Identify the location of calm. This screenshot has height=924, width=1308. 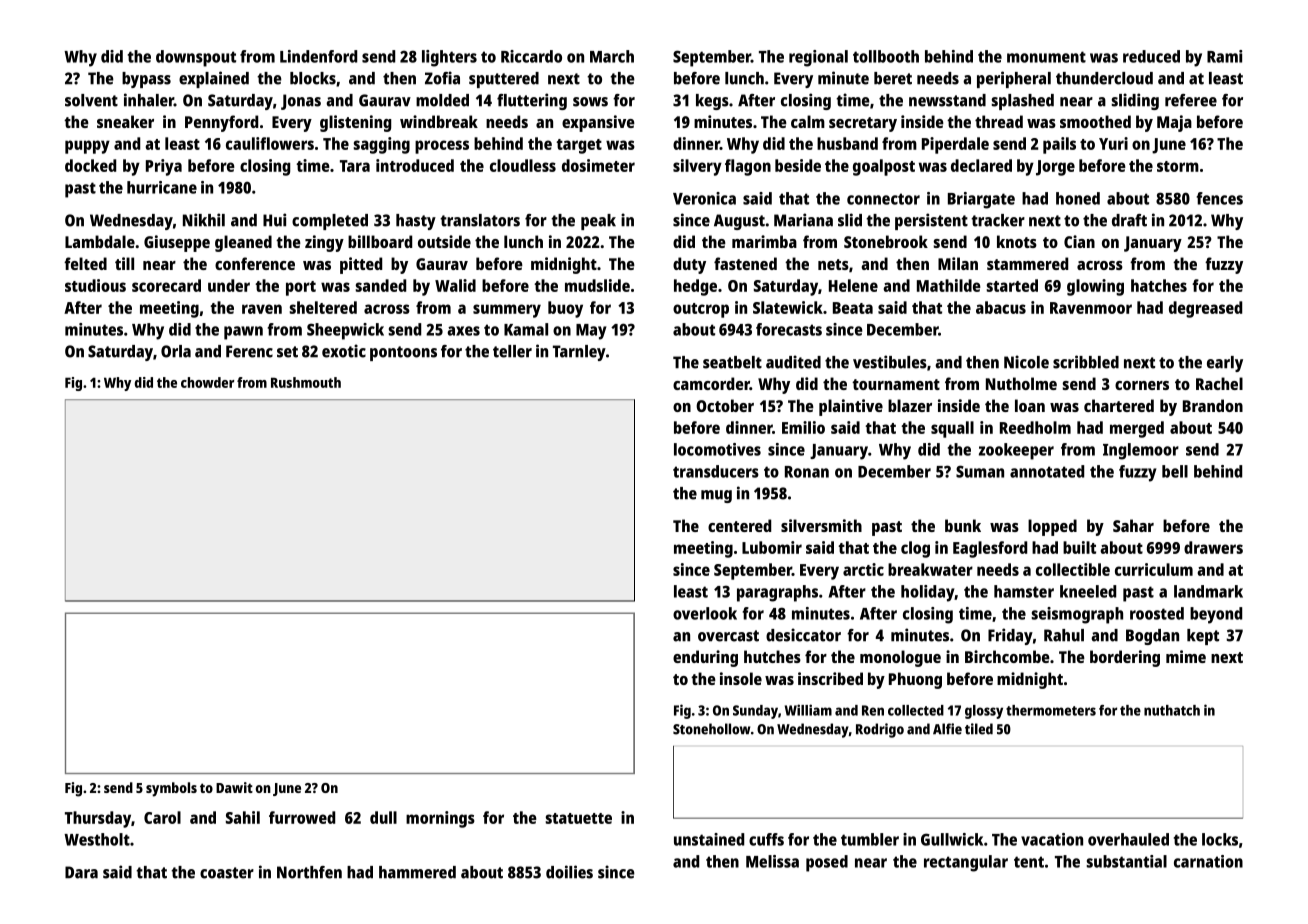
(808, 121).
